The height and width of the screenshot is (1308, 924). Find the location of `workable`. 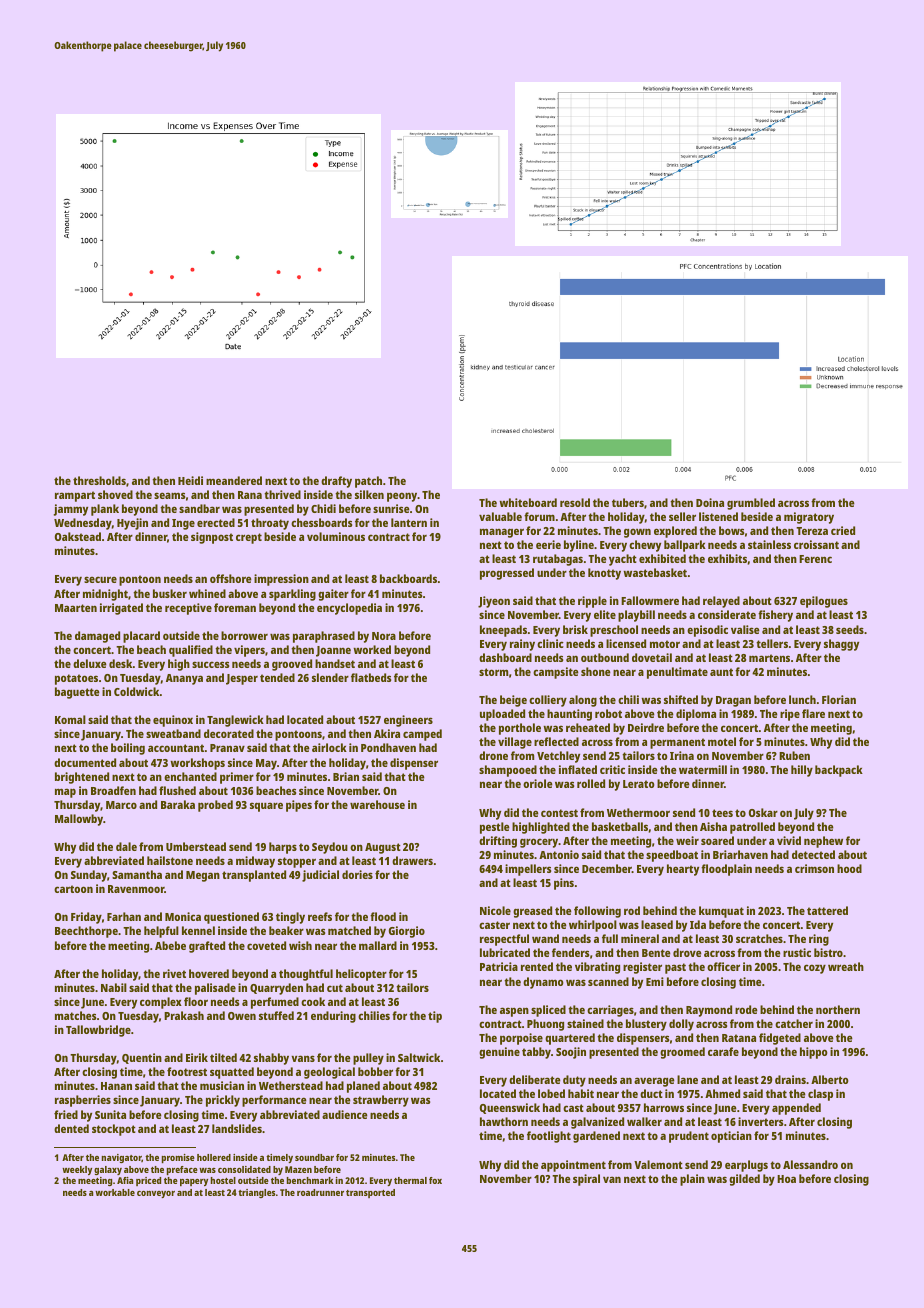

workable is located at coordinates (115, 1192).
